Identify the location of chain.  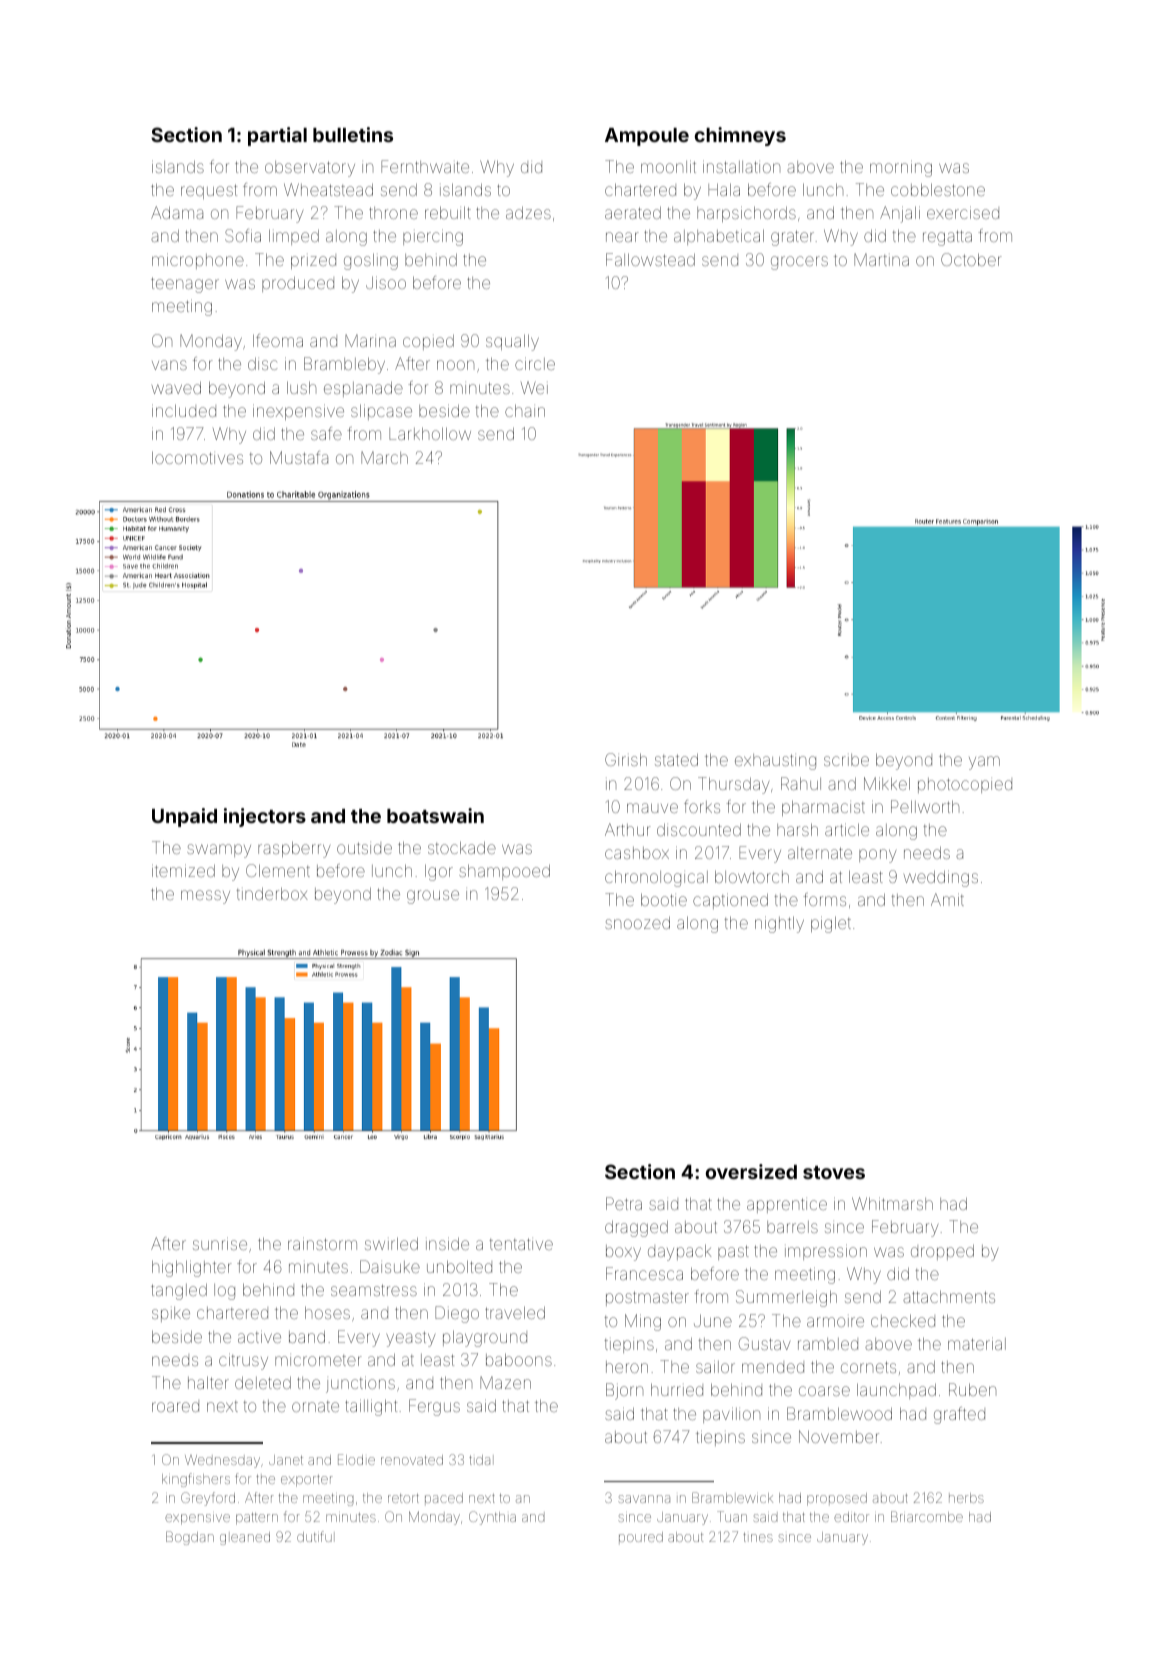
(525, 410).
